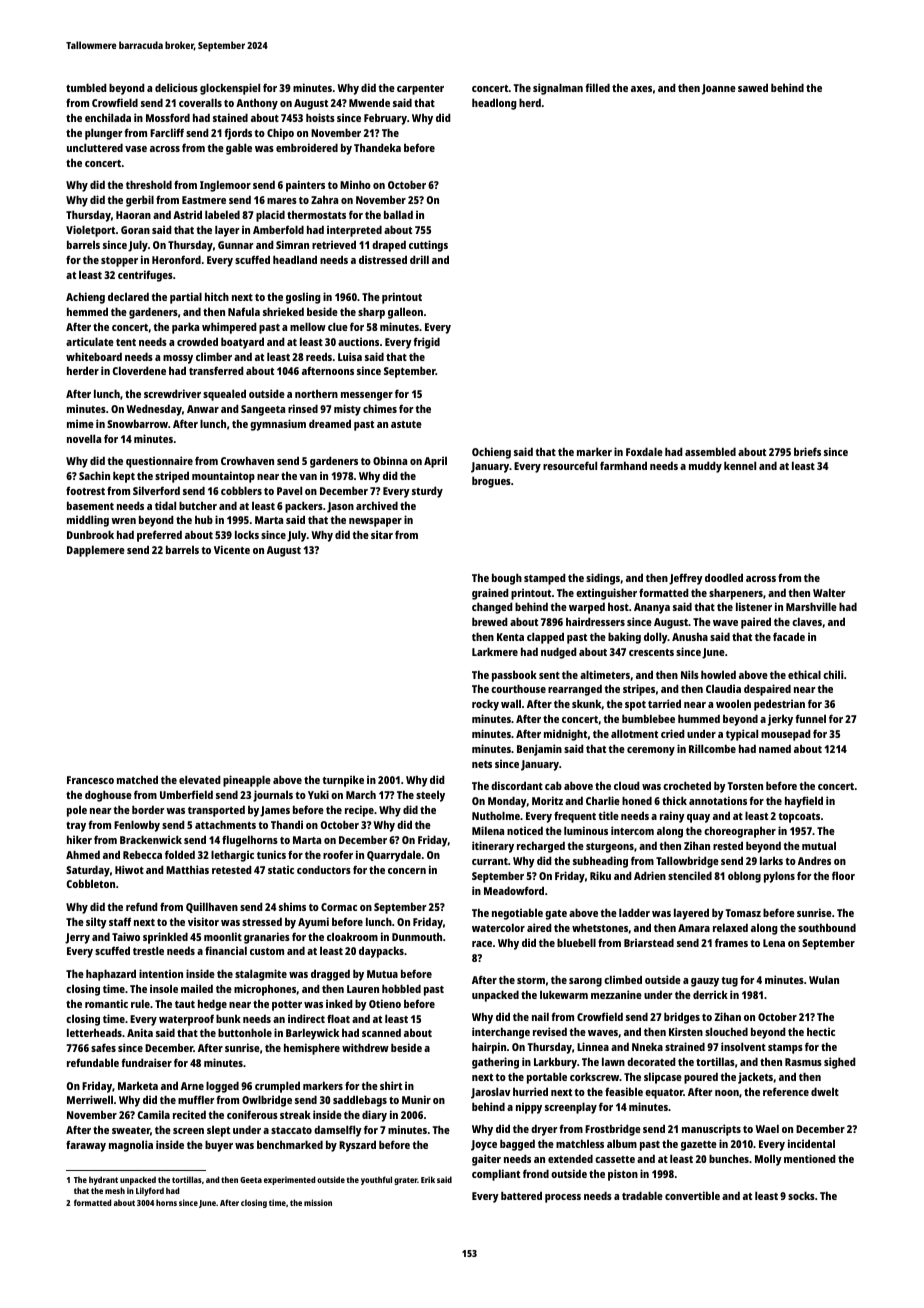 The width and height of the page is (924, 1308). What do you see at coordinates (292, 906) in the page?
I see `shims` at bounding box center [292, 906].
